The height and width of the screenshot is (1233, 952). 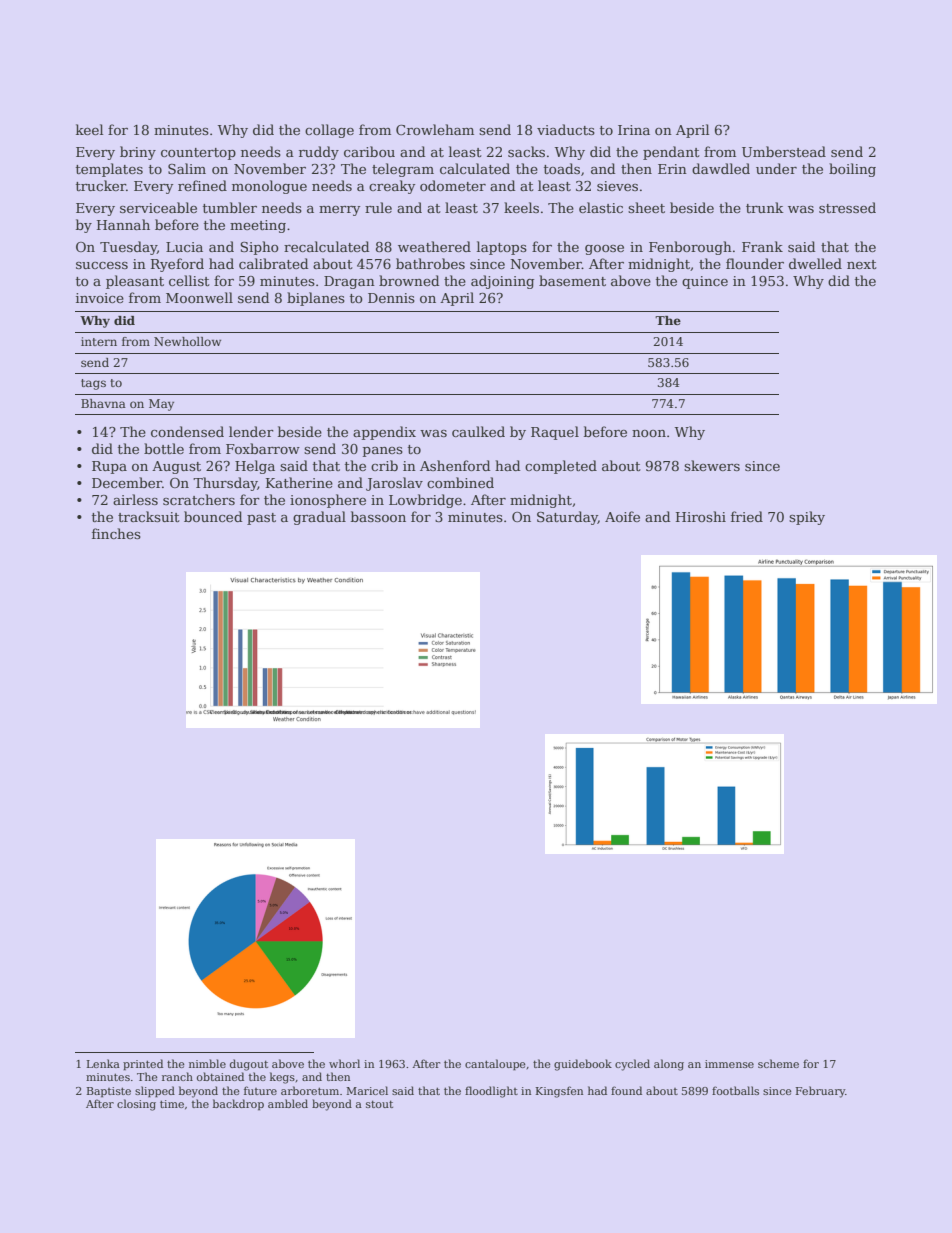 What do you see at coordinates (712, 465) in the screenshot?
I see `skewers` at bounding box center [712, 465].
